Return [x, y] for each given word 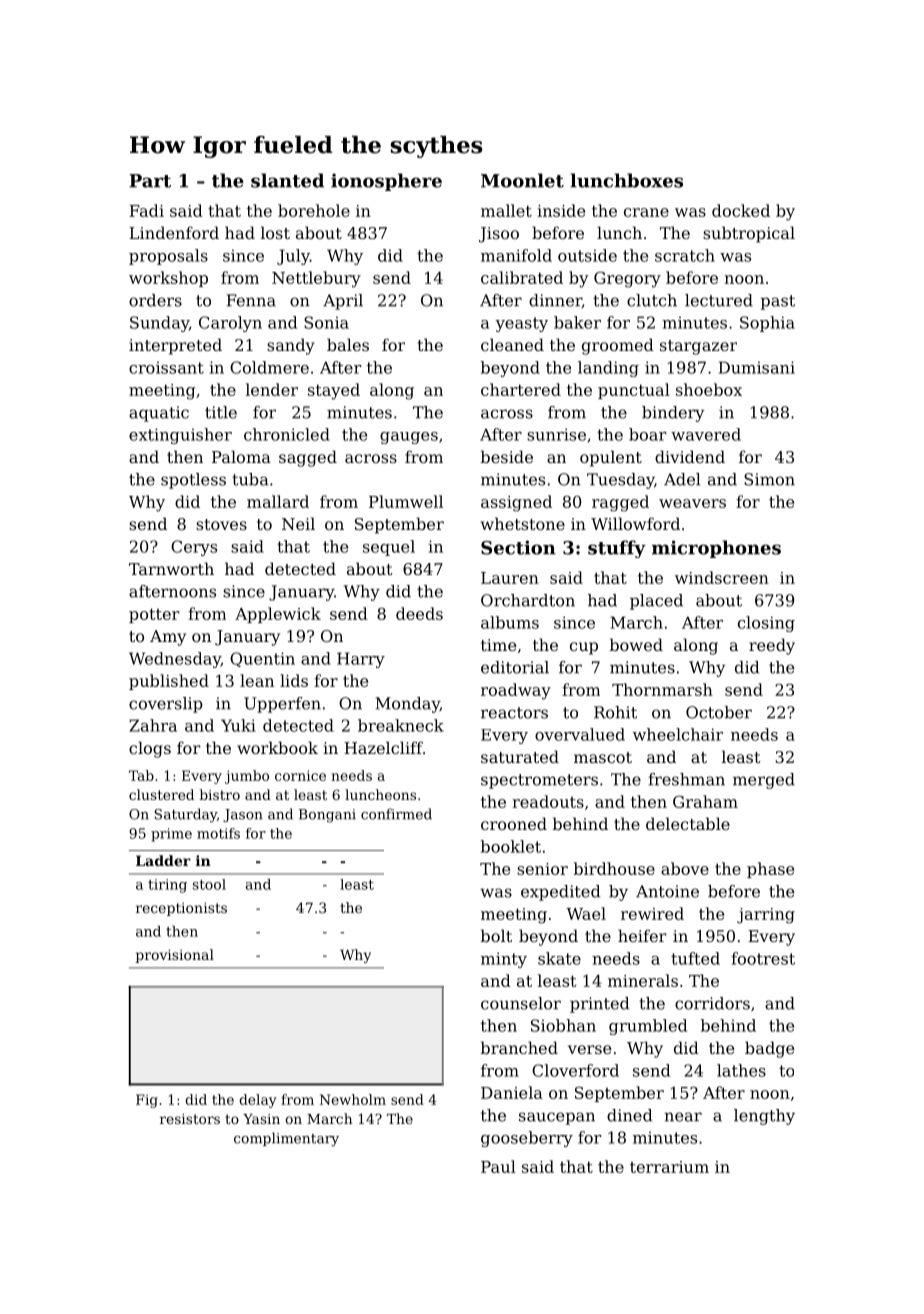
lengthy [764, 1117]
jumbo [247, 777]
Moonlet [522, 180]
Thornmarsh [662, 689]
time [498, 645]
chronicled [287, 434]
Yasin [261, 1119]
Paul [498, 1166]
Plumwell [406, 501]
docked [741, 210]
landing [608, 369]
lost [275, 232]
